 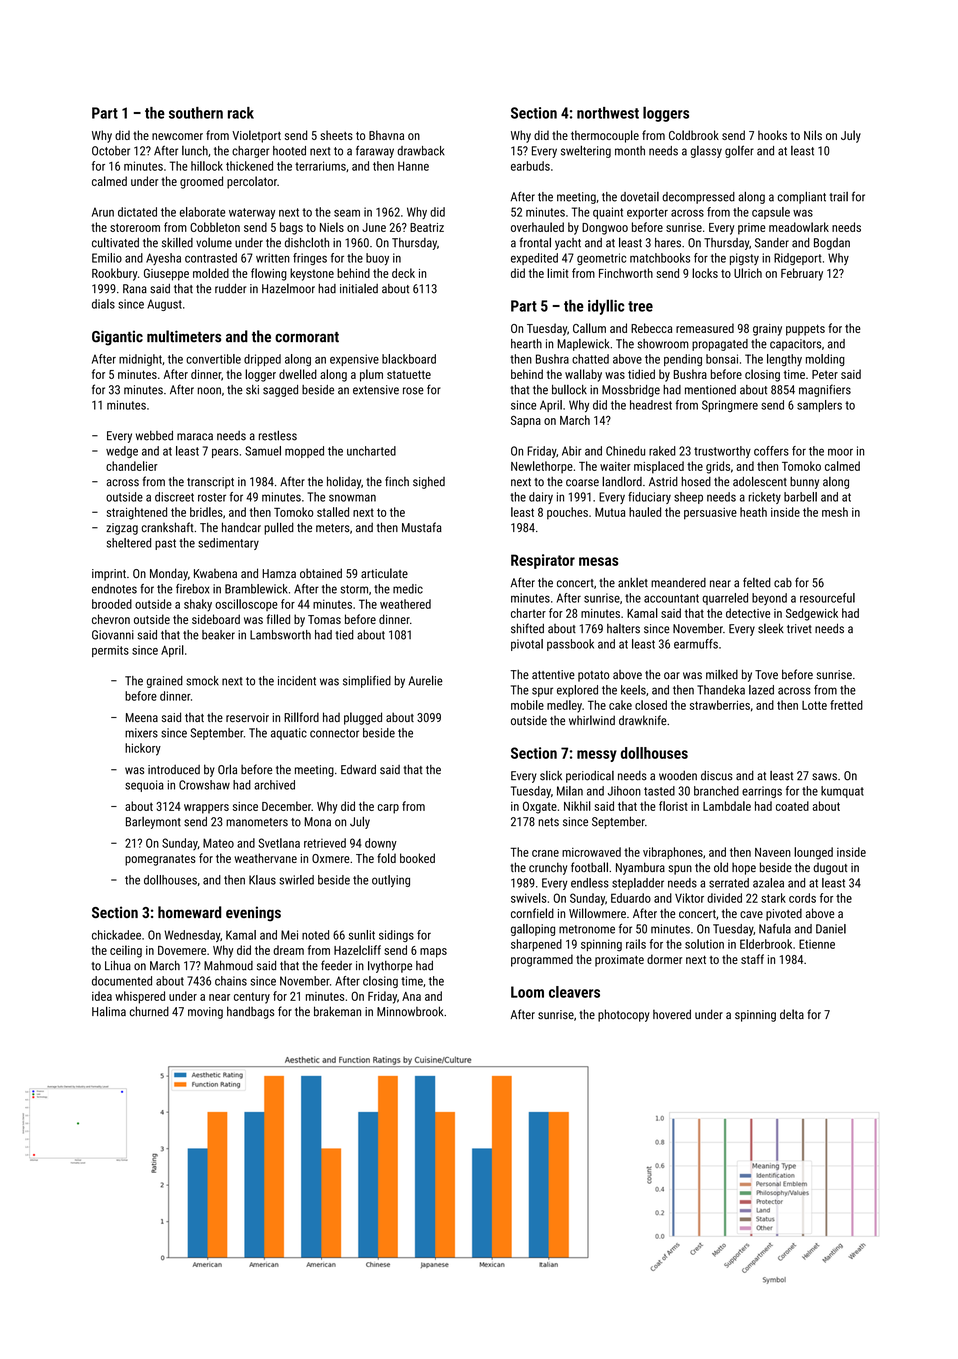 What do you see at coordinates (767, 330) in the screenshot?
I see `grainy` at bounding box center [767, 330].
